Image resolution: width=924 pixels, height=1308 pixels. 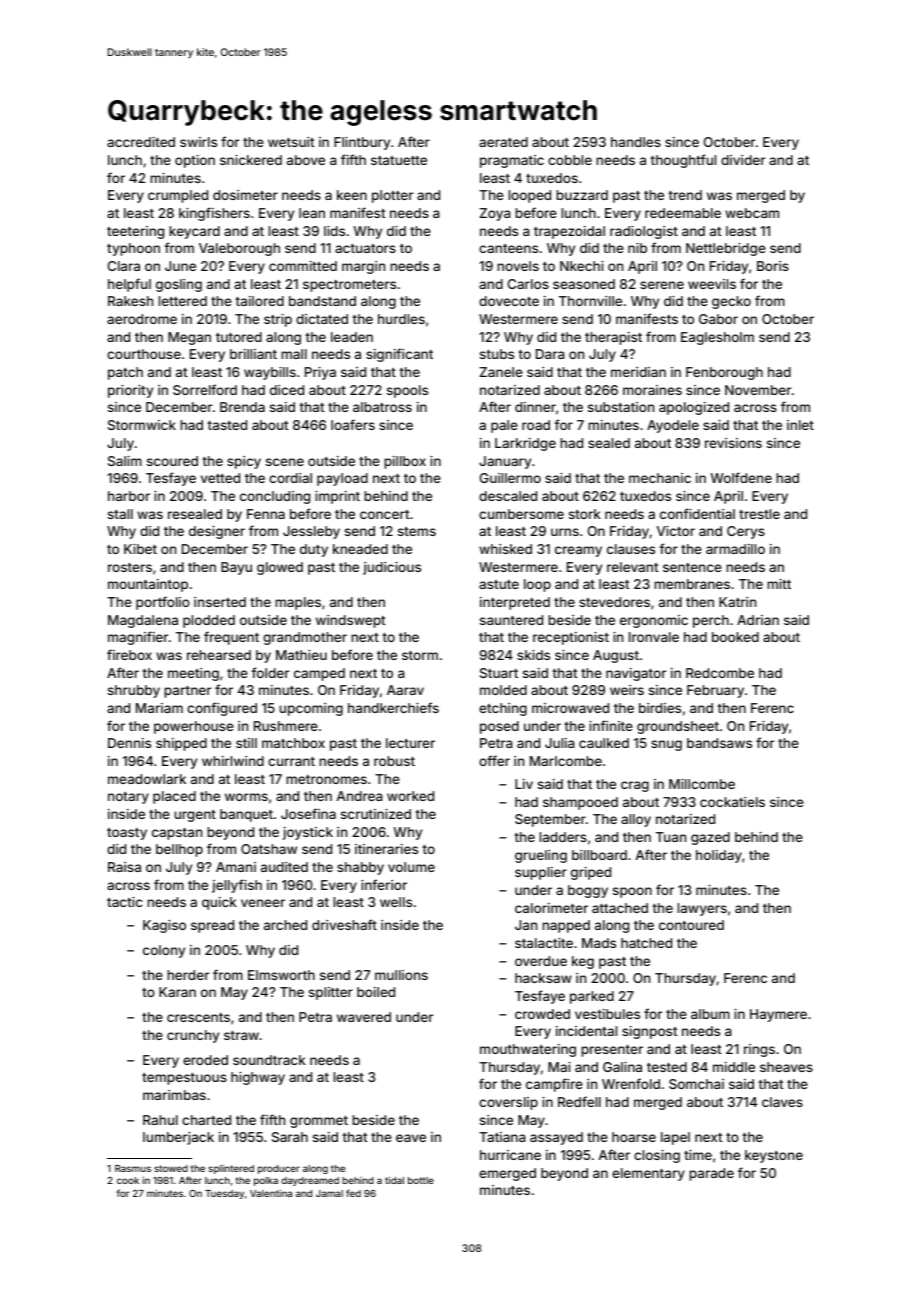 I want to click on quick, so click(x=219, y=903).
